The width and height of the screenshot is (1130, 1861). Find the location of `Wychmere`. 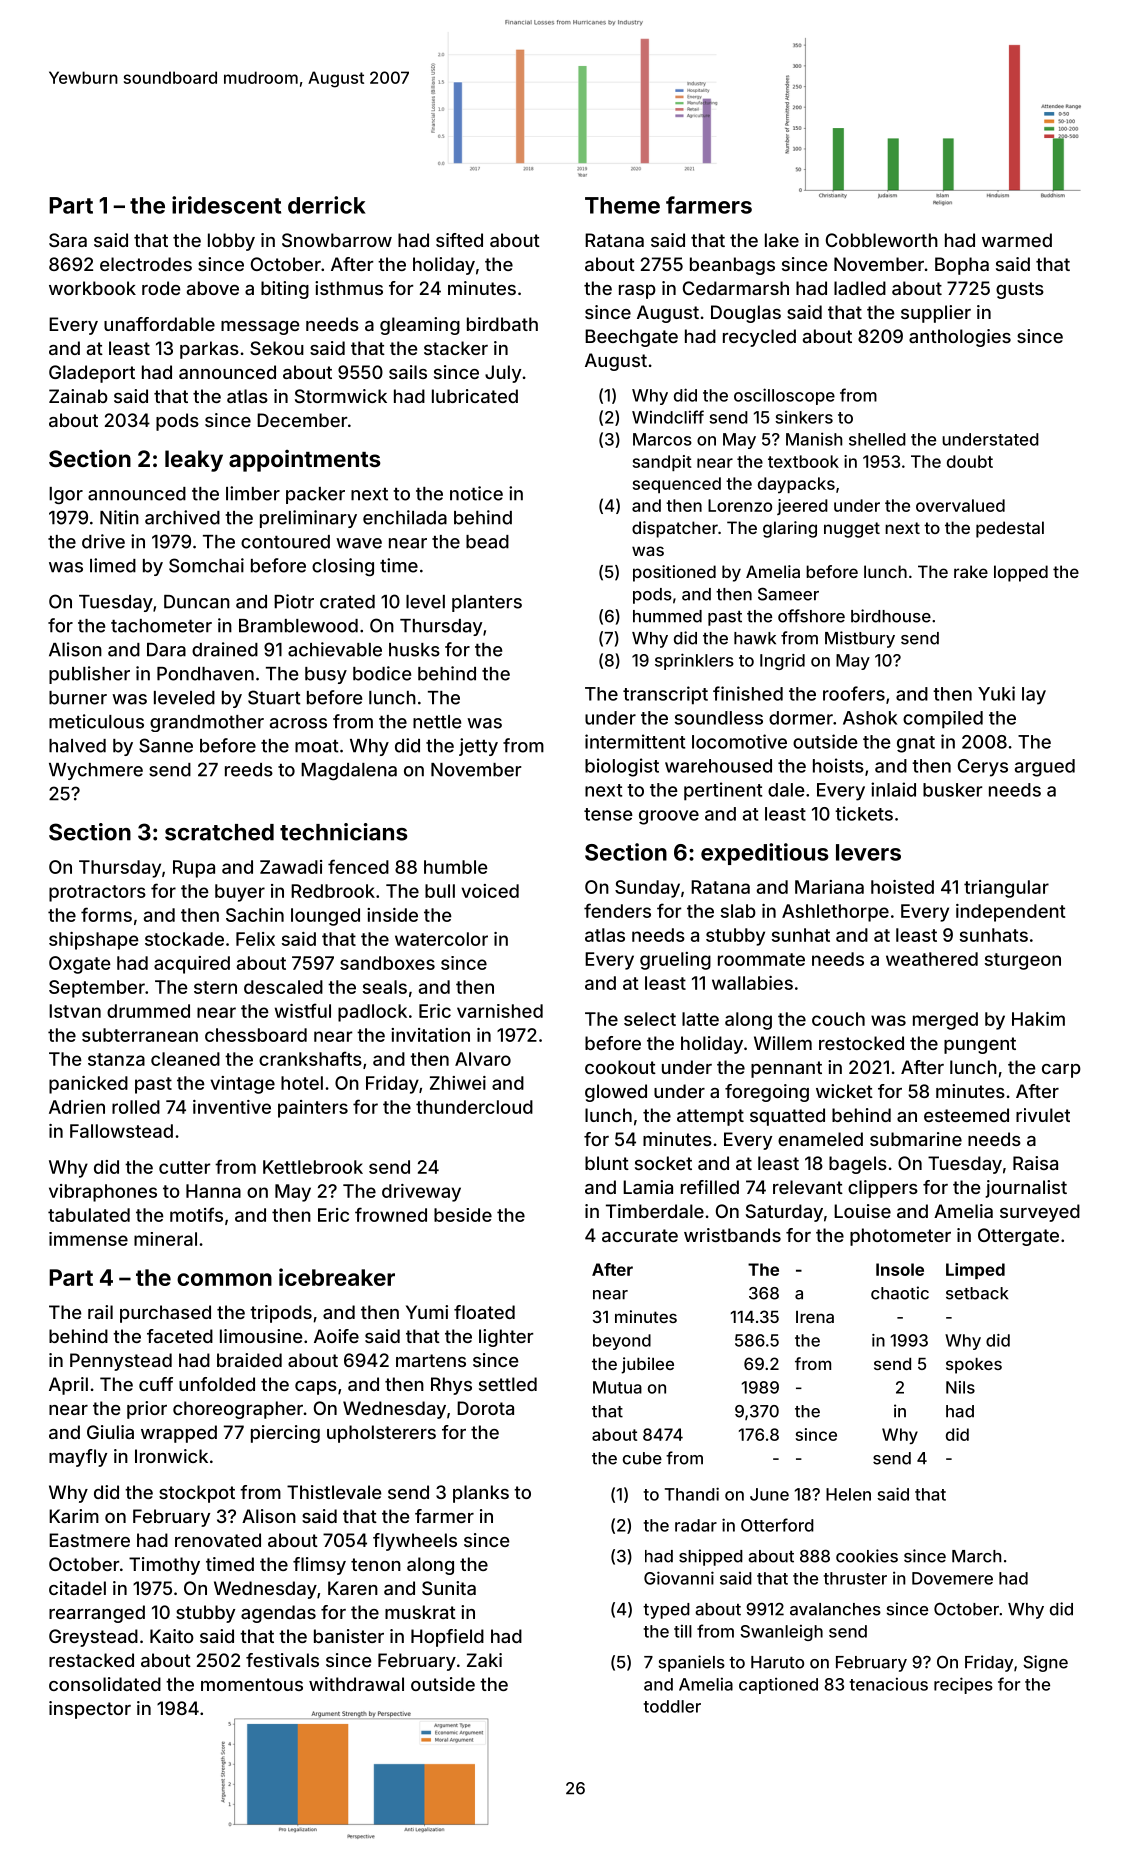

Wychmere is located at coordinates (96, 771).
